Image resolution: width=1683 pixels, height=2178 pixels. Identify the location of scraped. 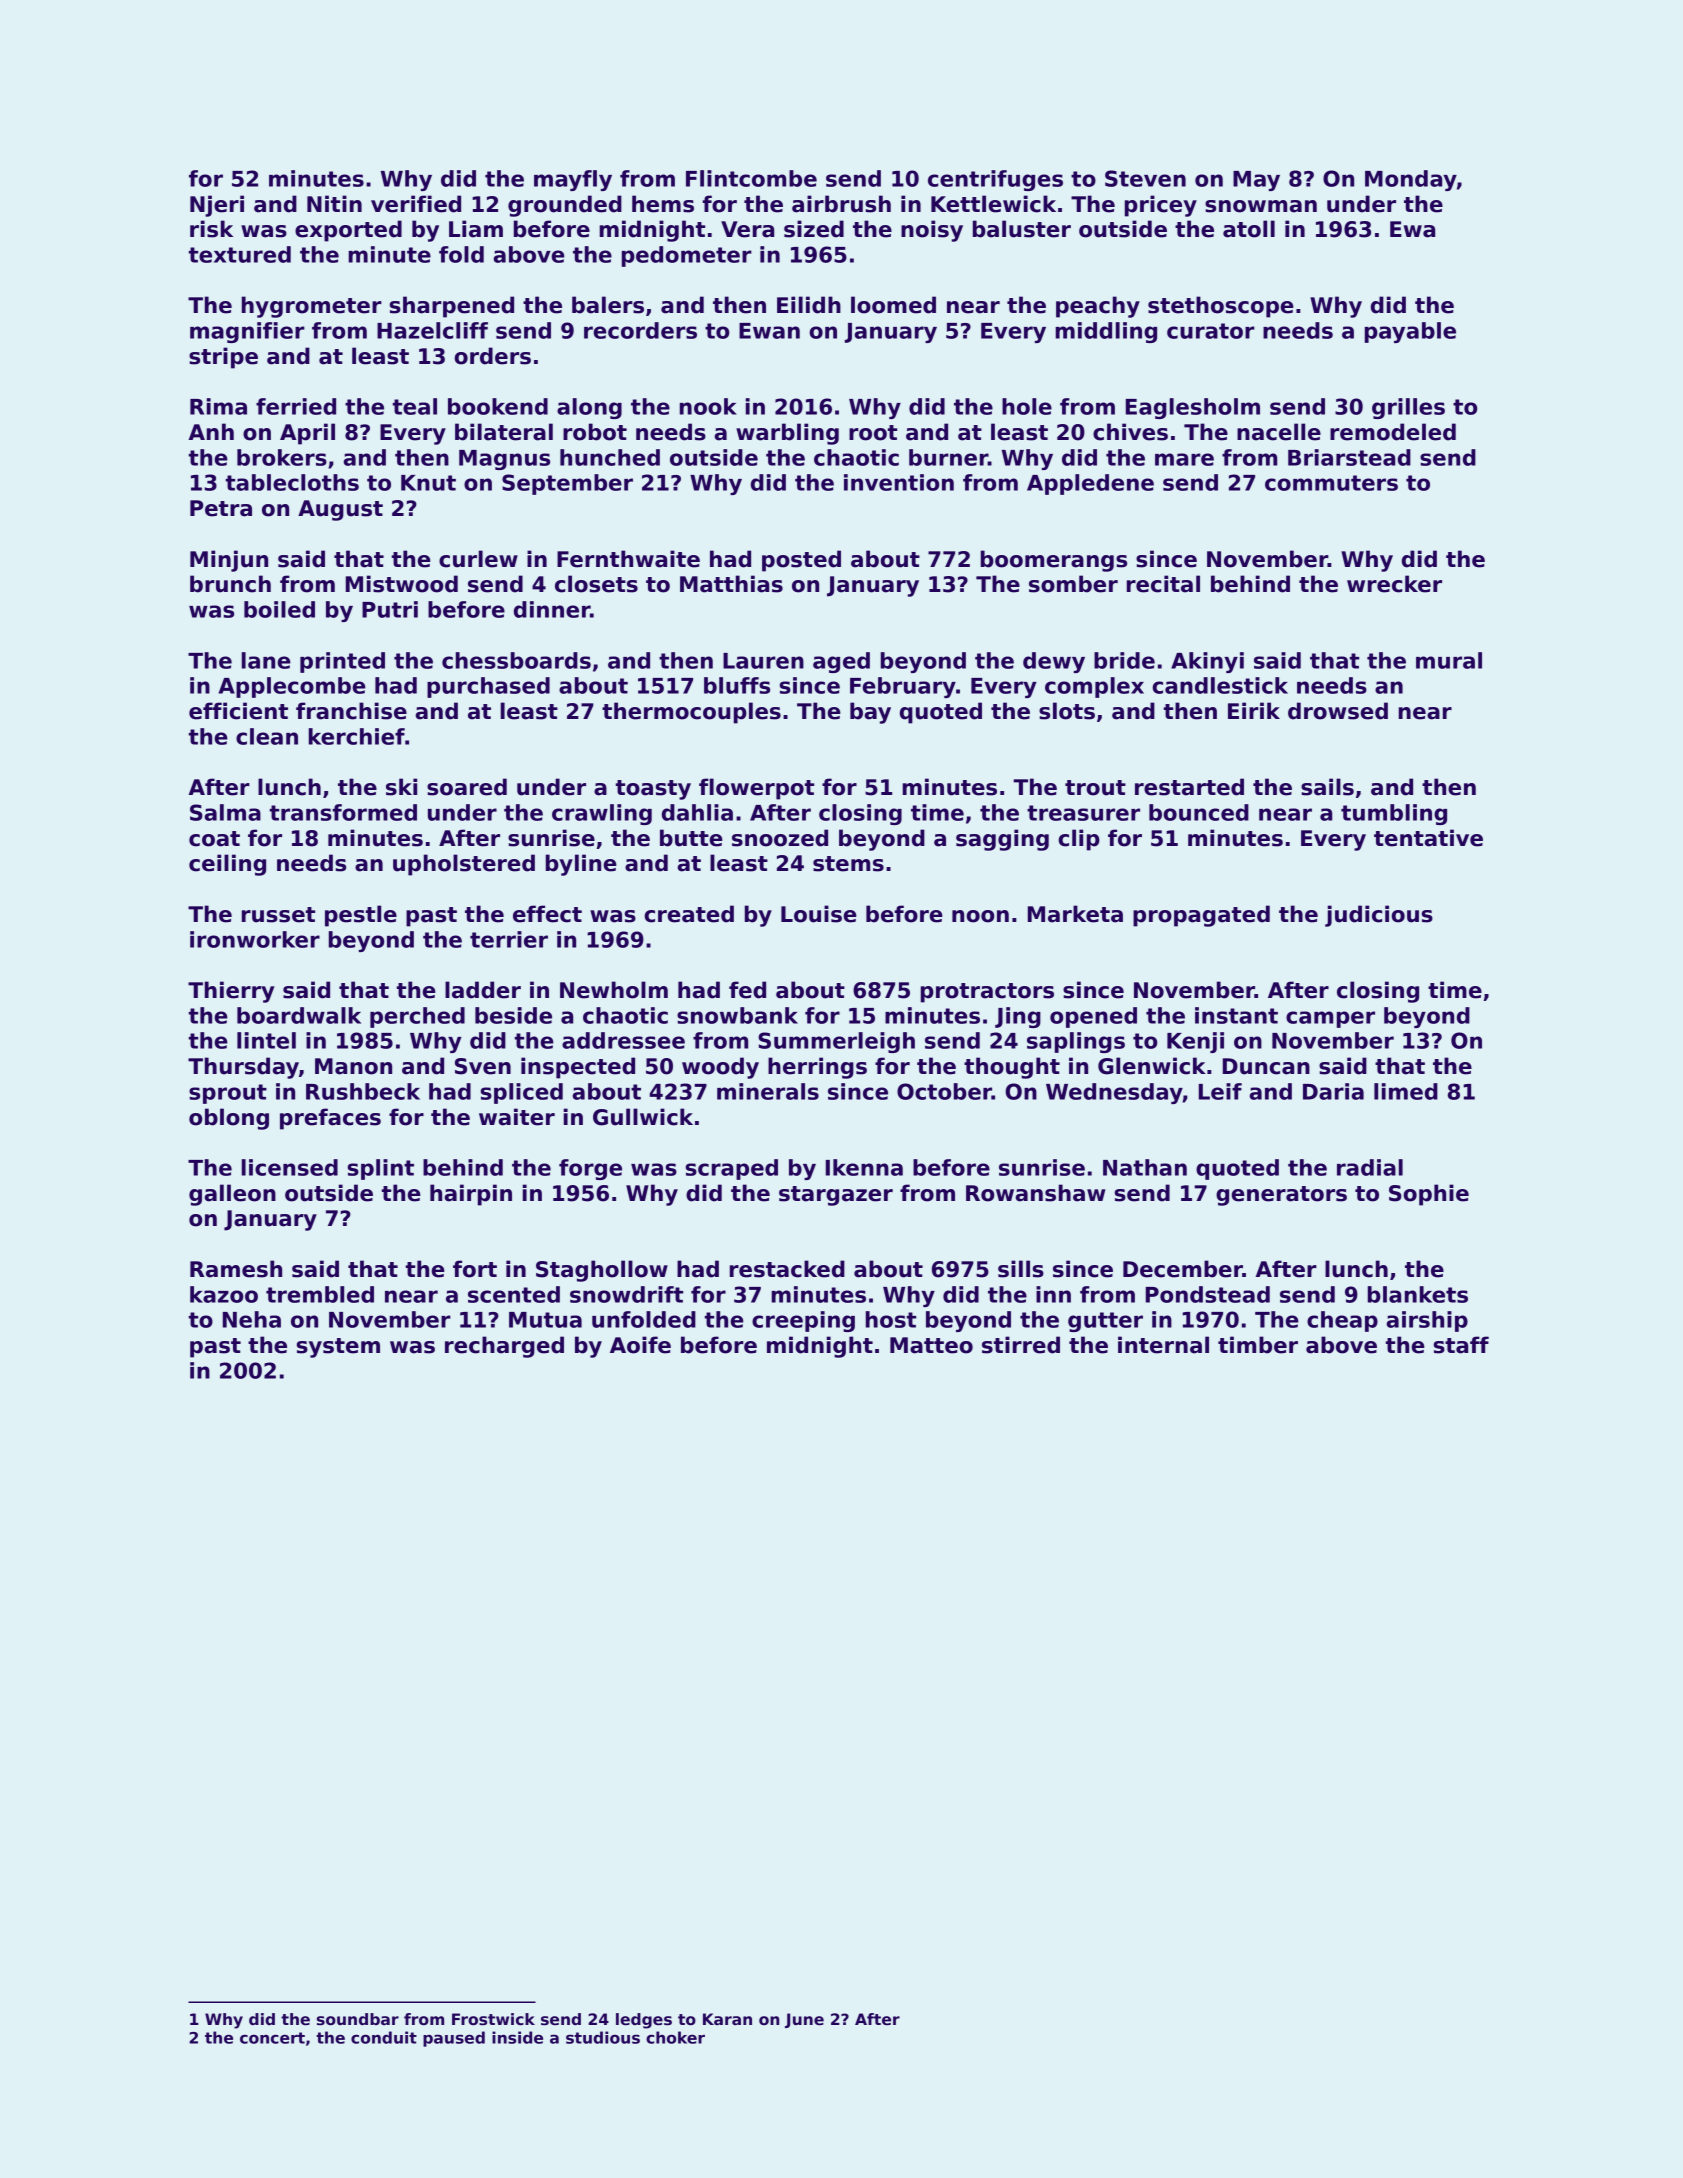
(732, 1169).
